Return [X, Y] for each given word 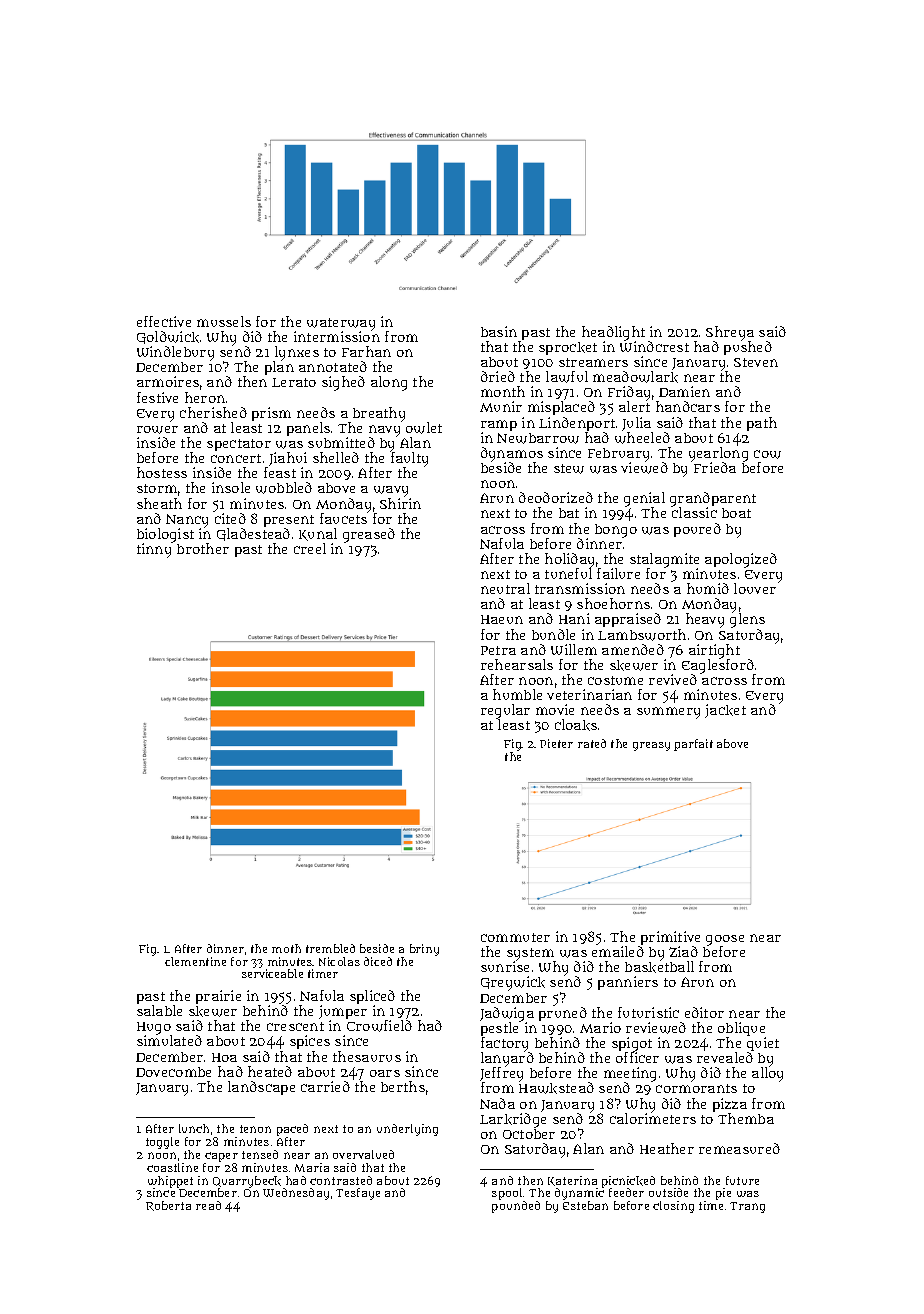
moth [286, 948]
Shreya [730, 333]
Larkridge [513, 1120]
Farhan [366, 351]
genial [644, 500]
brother [203, 548]
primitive [670, 938]
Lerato [294, 382]
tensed [260, 1154]
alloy [767, 1075]
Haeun [502, 619]
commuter [515, 937]
